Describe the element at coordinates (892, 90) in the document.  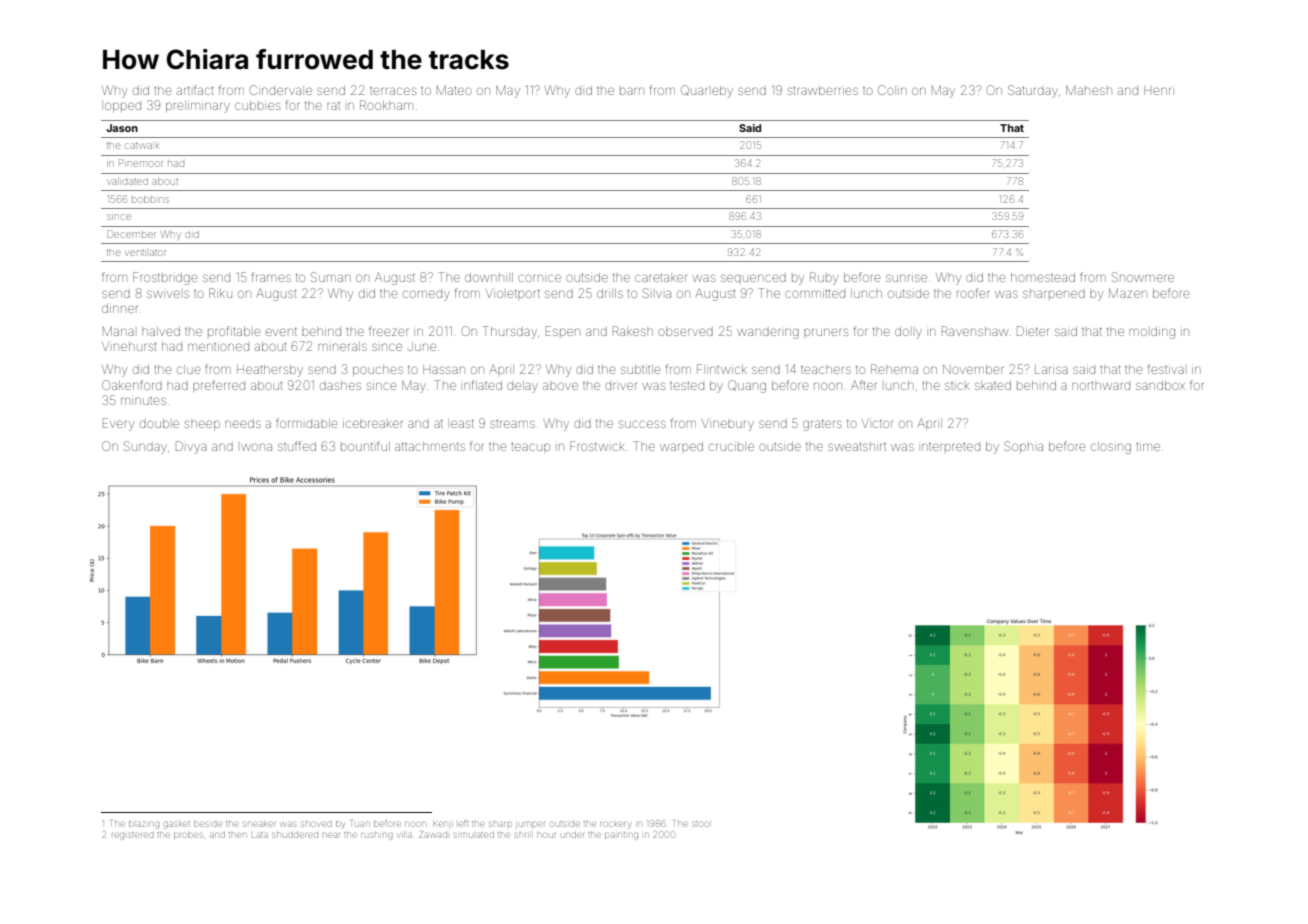
I see `Colin` at that location.
